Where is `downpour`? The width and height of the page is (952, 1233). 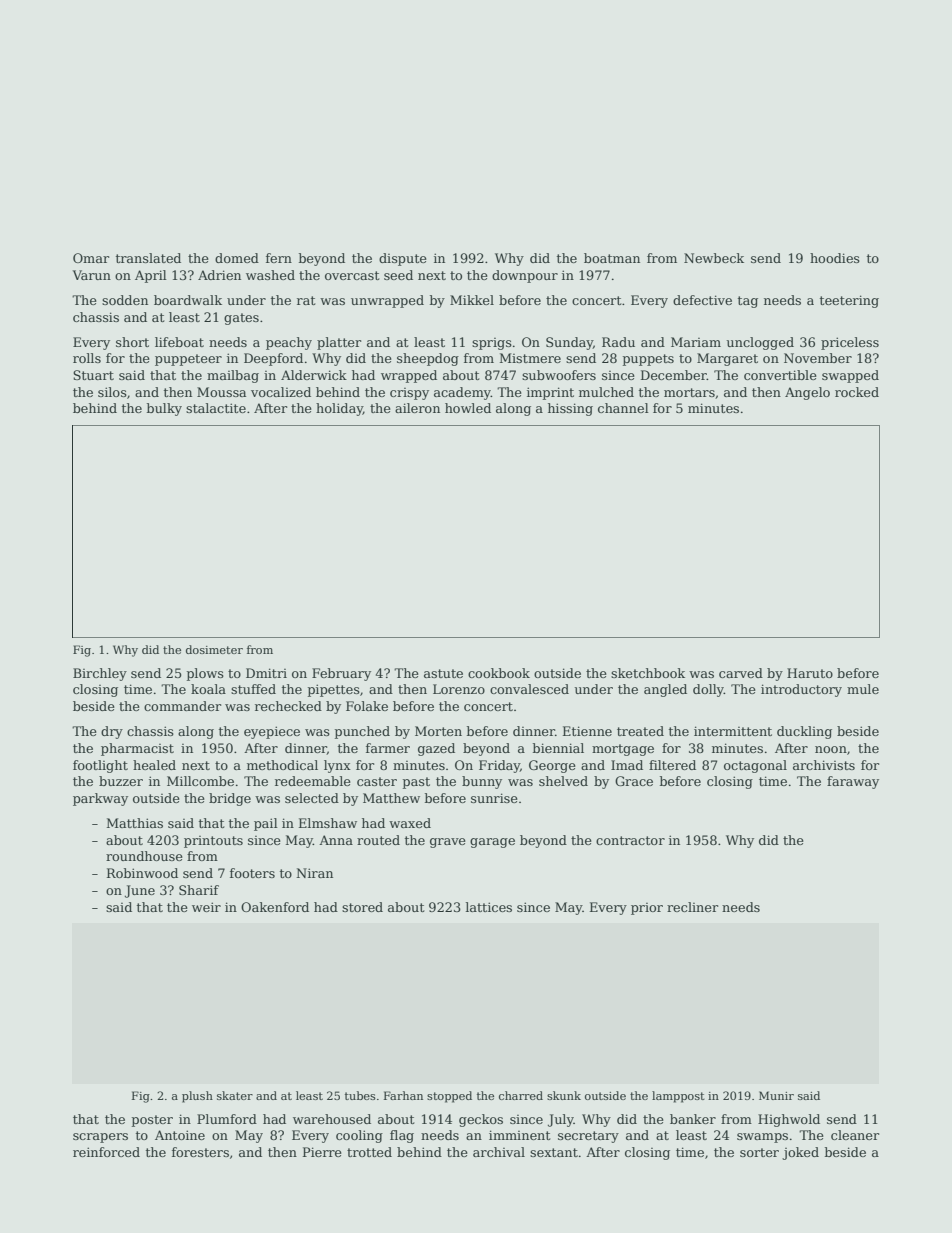
downpour is located at coordinates (525, 276).
